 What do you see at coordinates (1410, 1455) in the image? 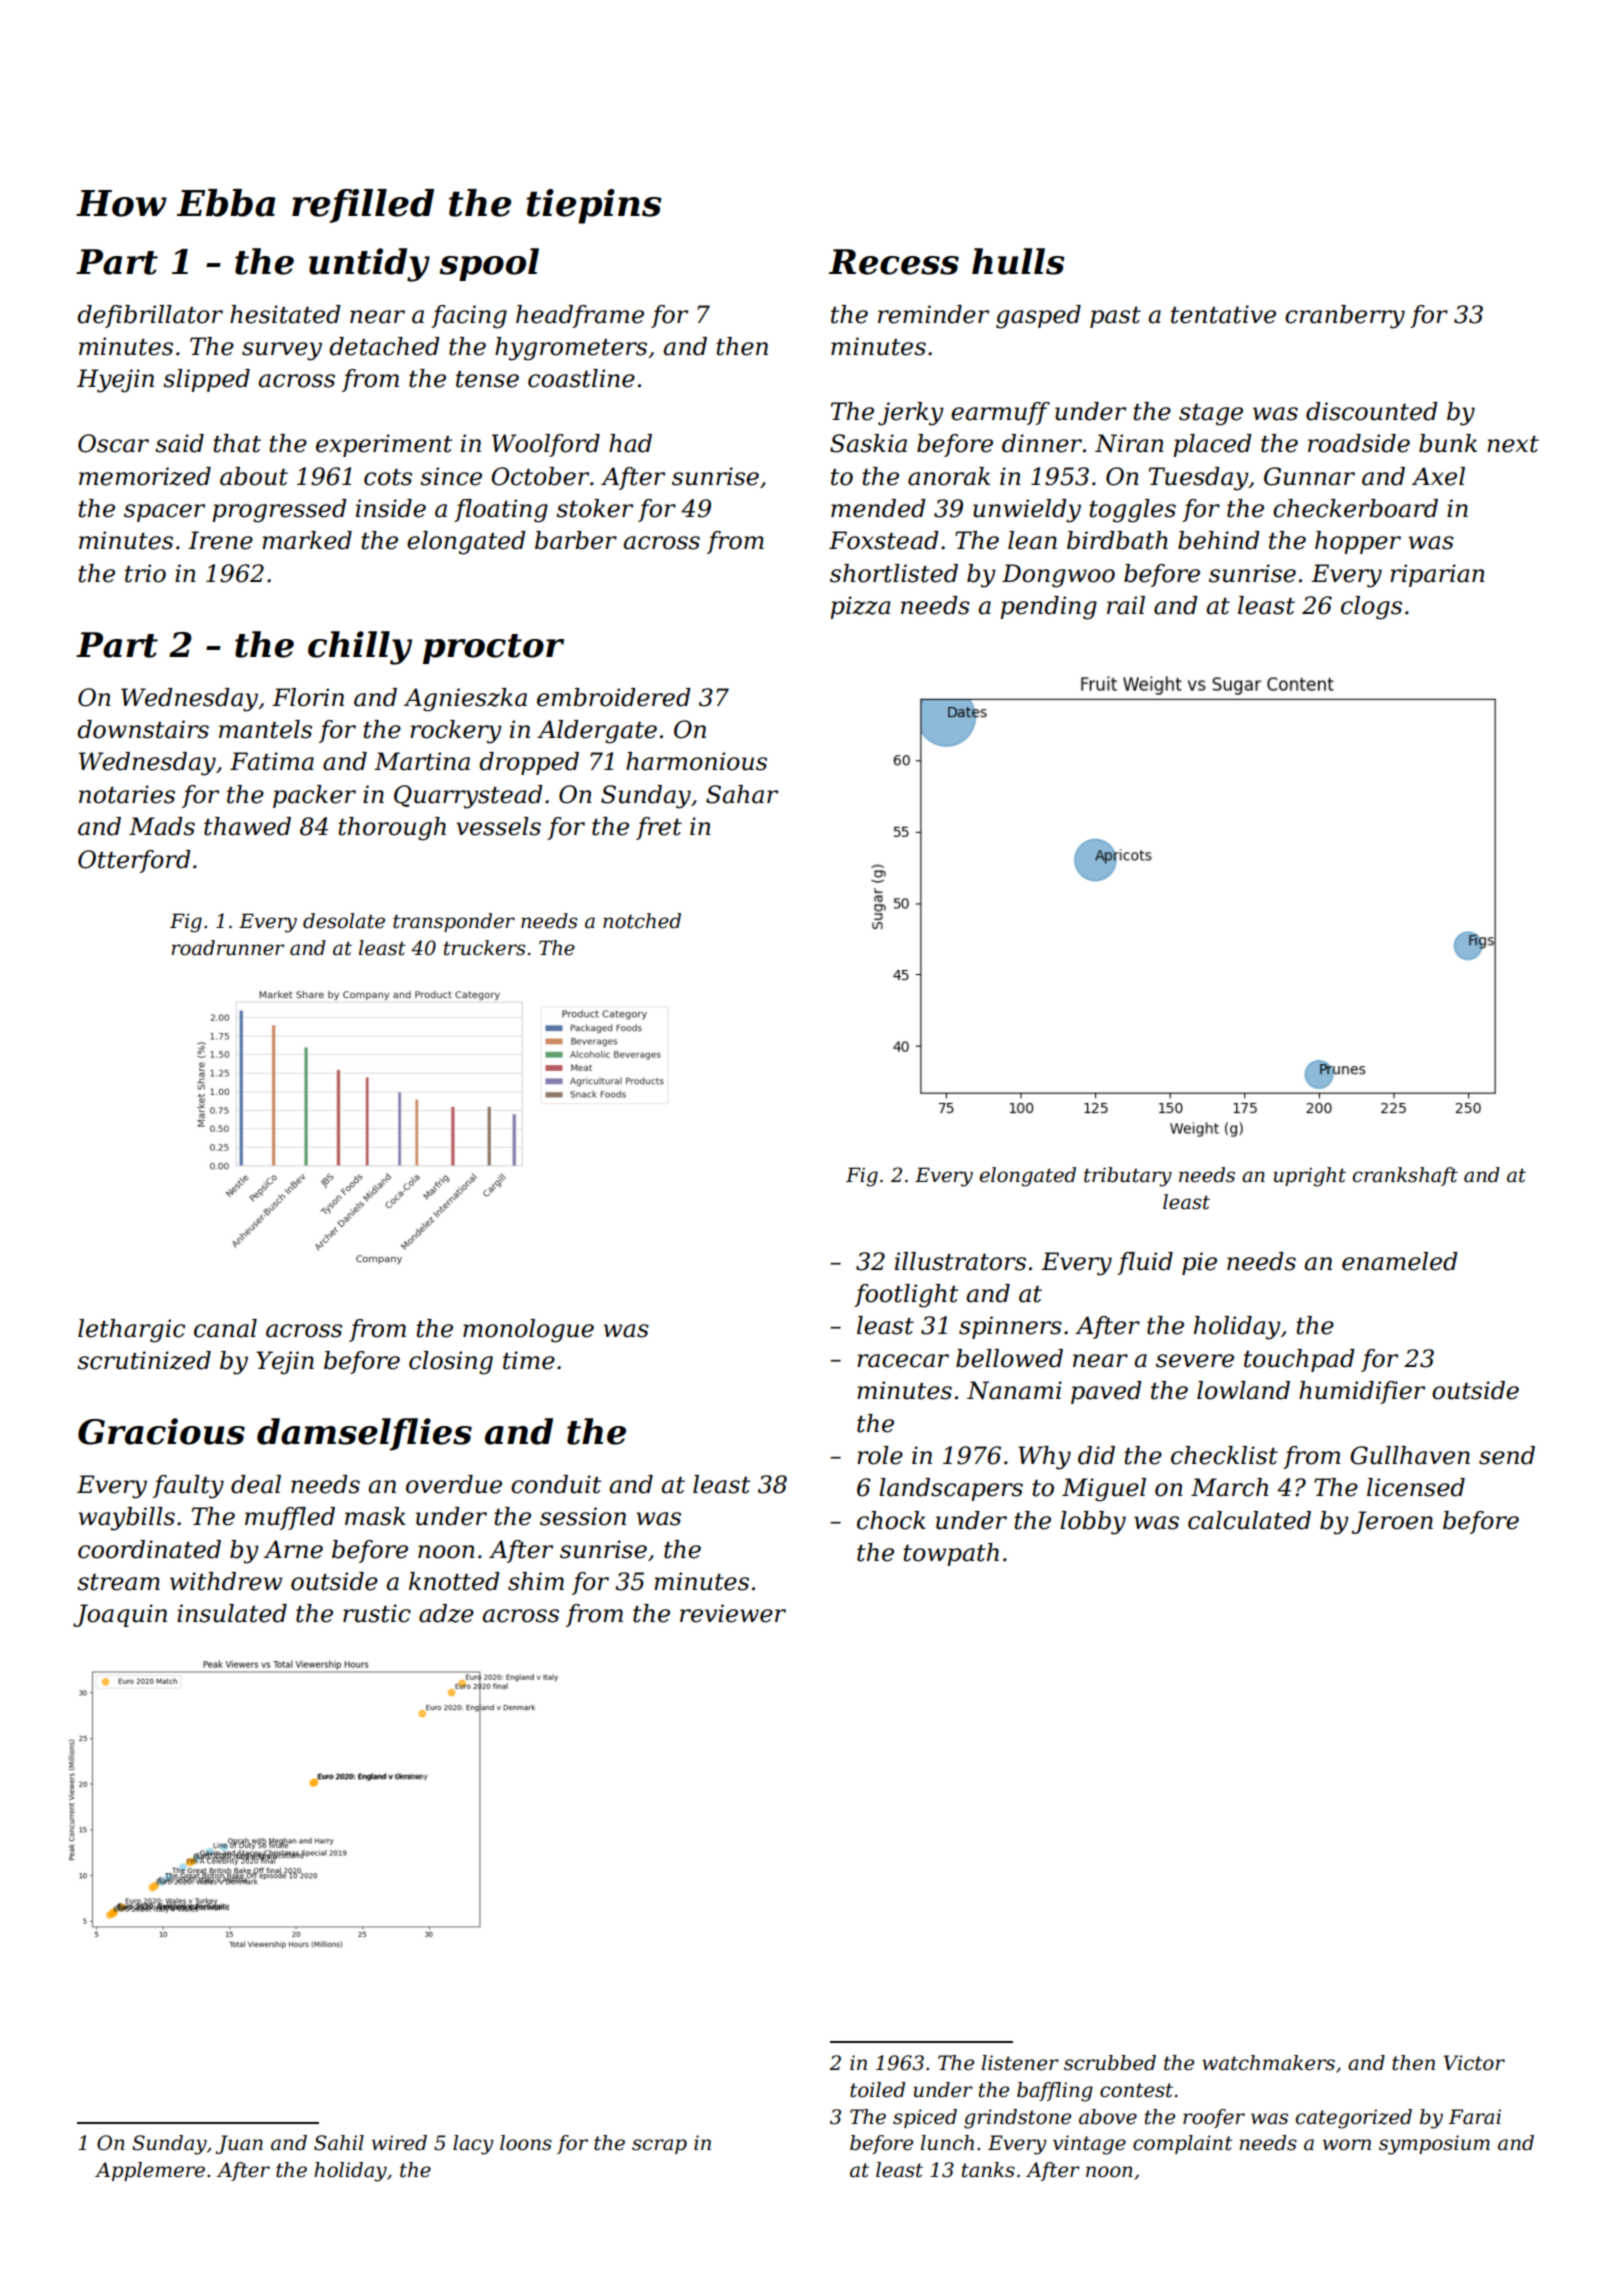
I see `Gullhaven` at bounding box center [1410, 1455].
